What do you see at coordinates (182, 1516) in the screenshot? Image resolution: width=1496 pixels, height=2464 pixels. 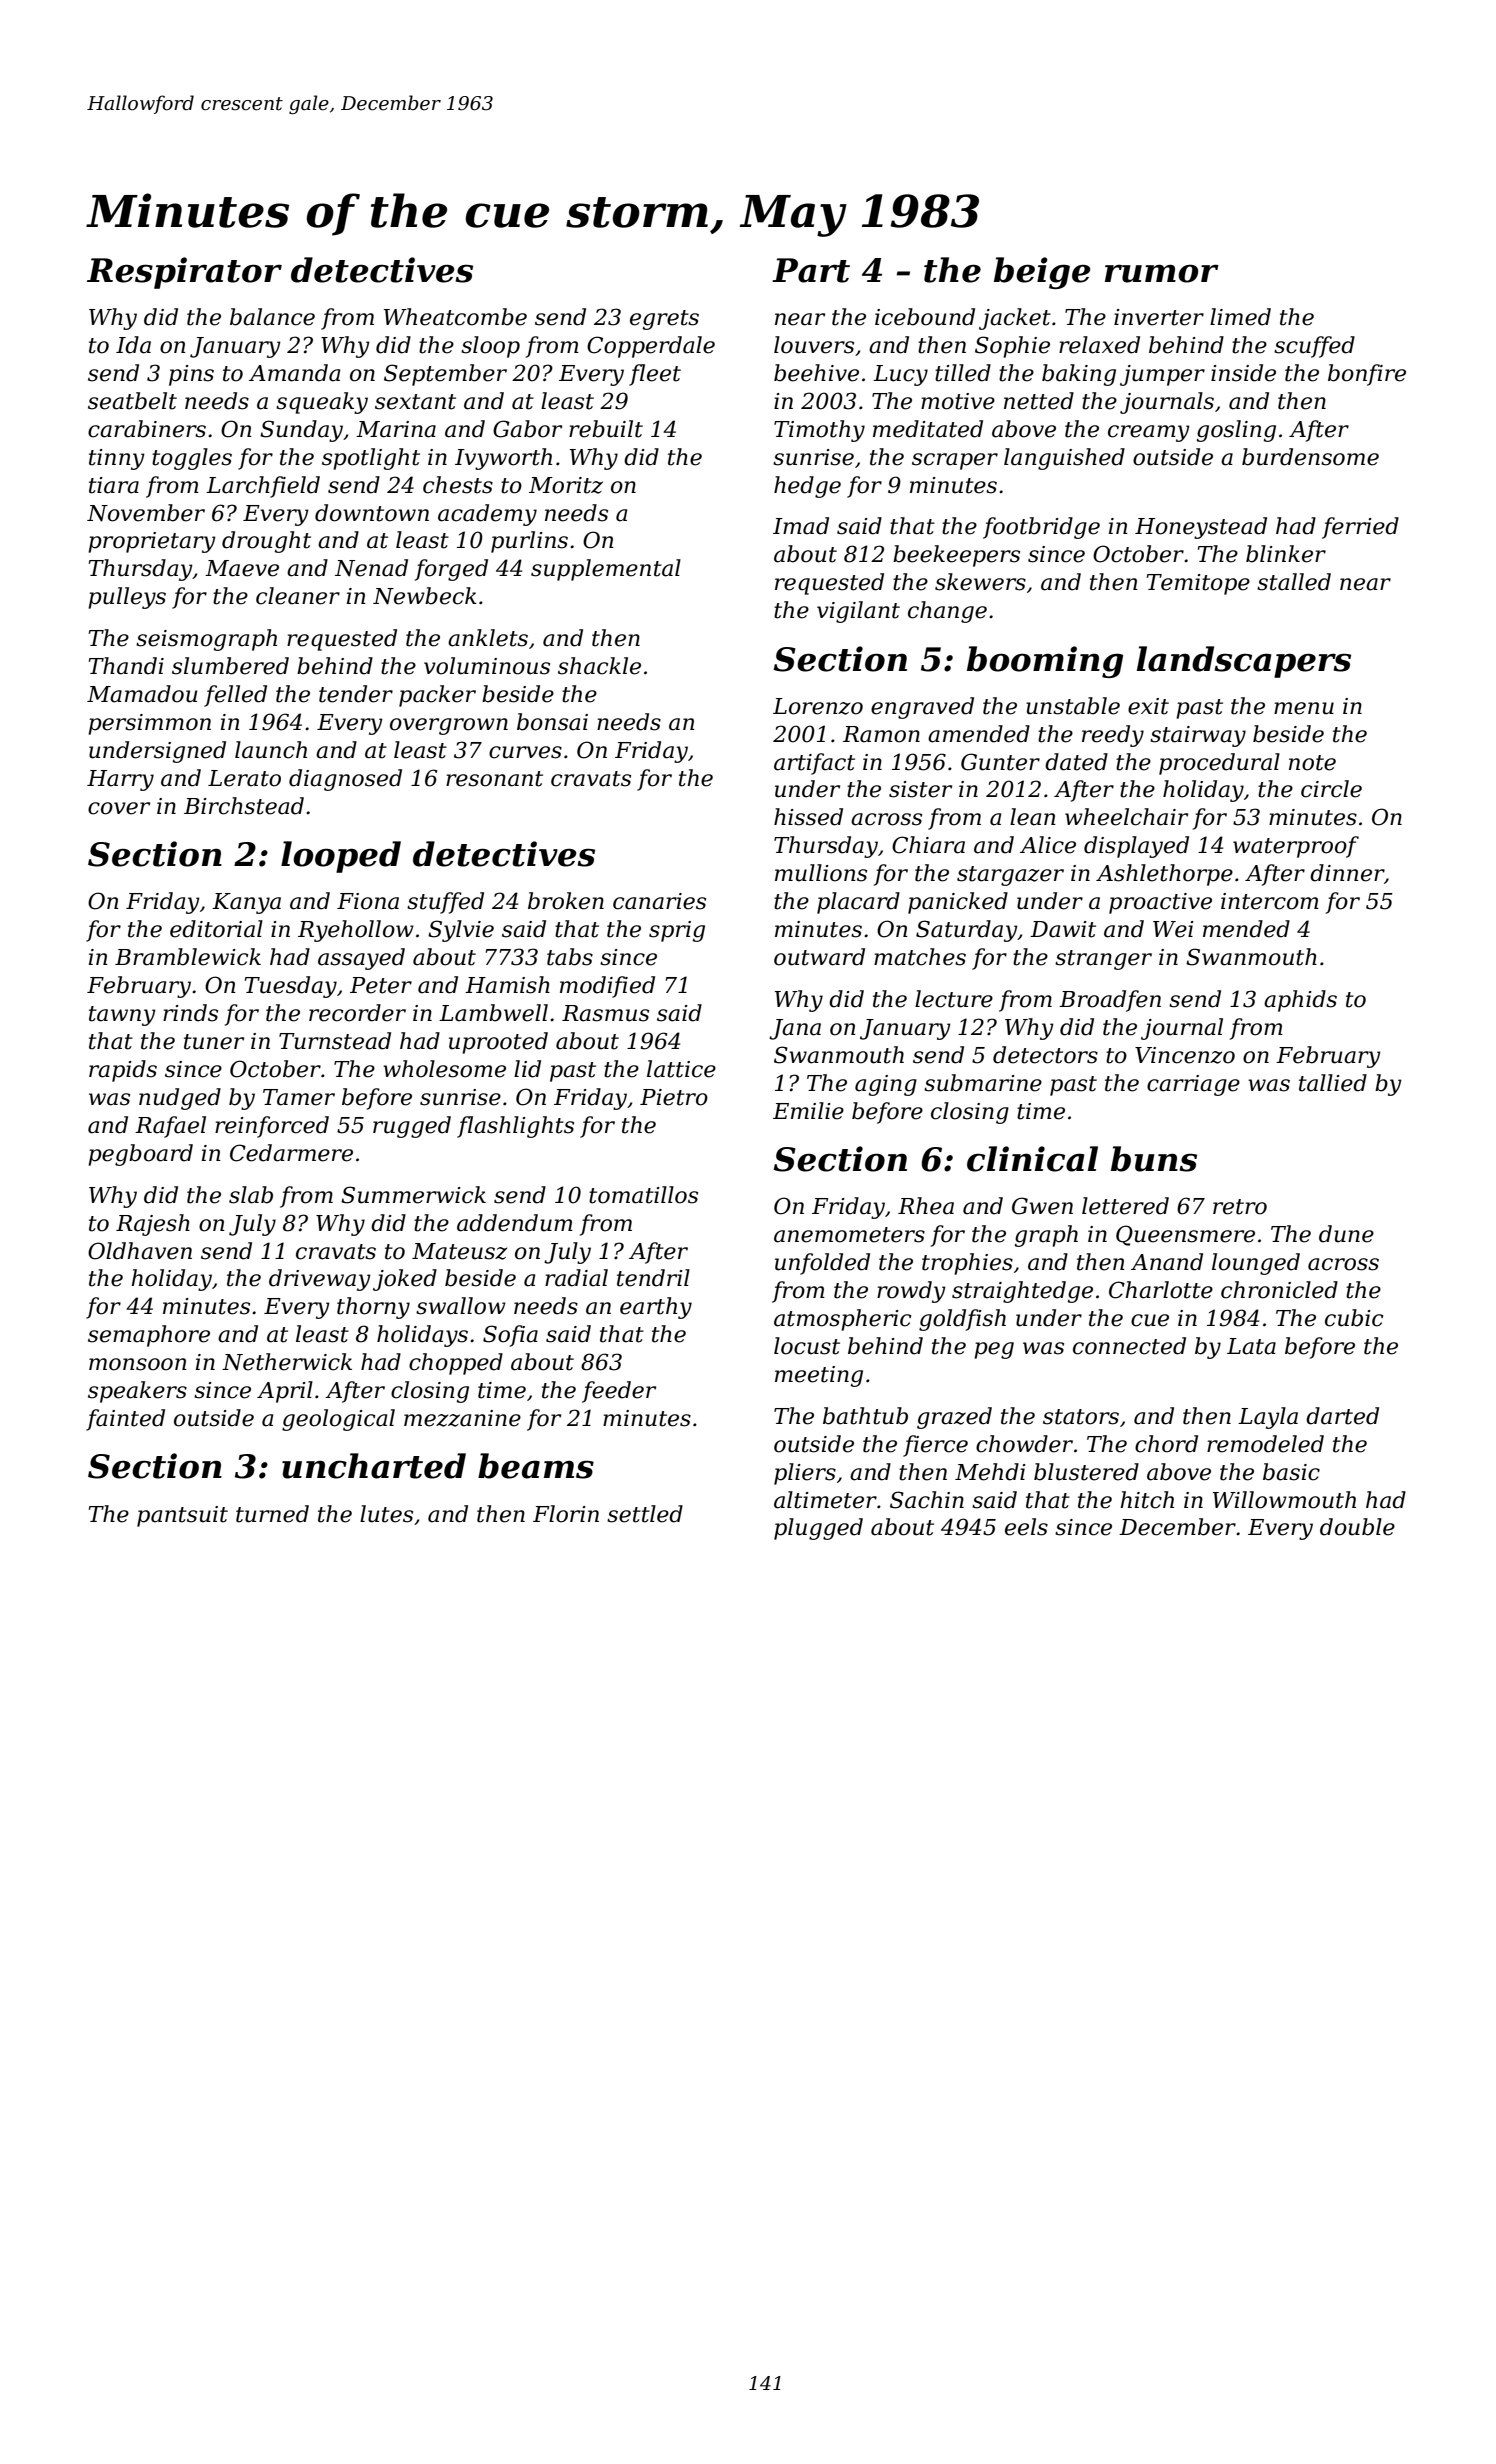 I see `pantsuit` at bounding box center [182, 1516].
